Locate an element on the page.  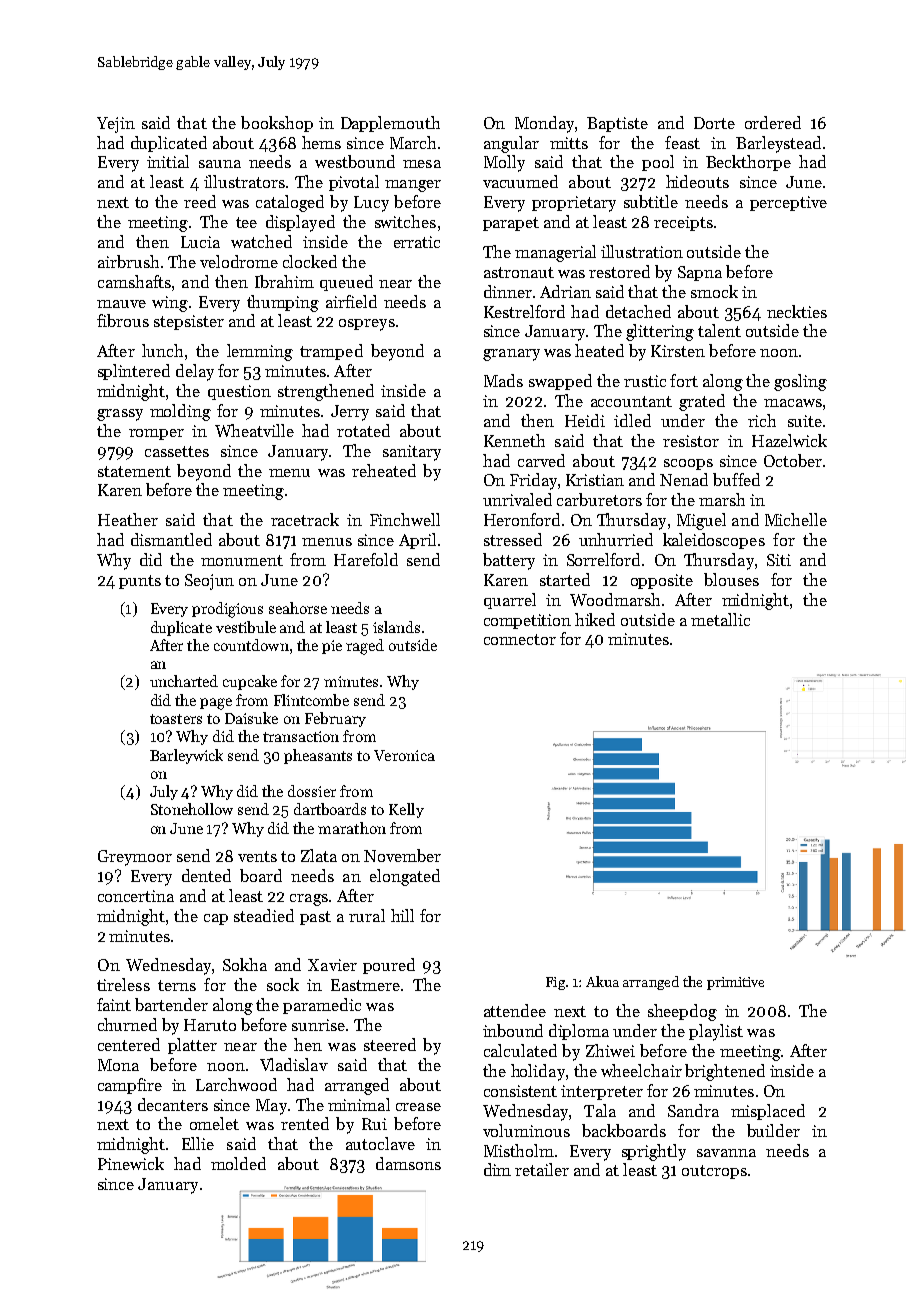
Hazelwick is located at coordinates (789, 440).
